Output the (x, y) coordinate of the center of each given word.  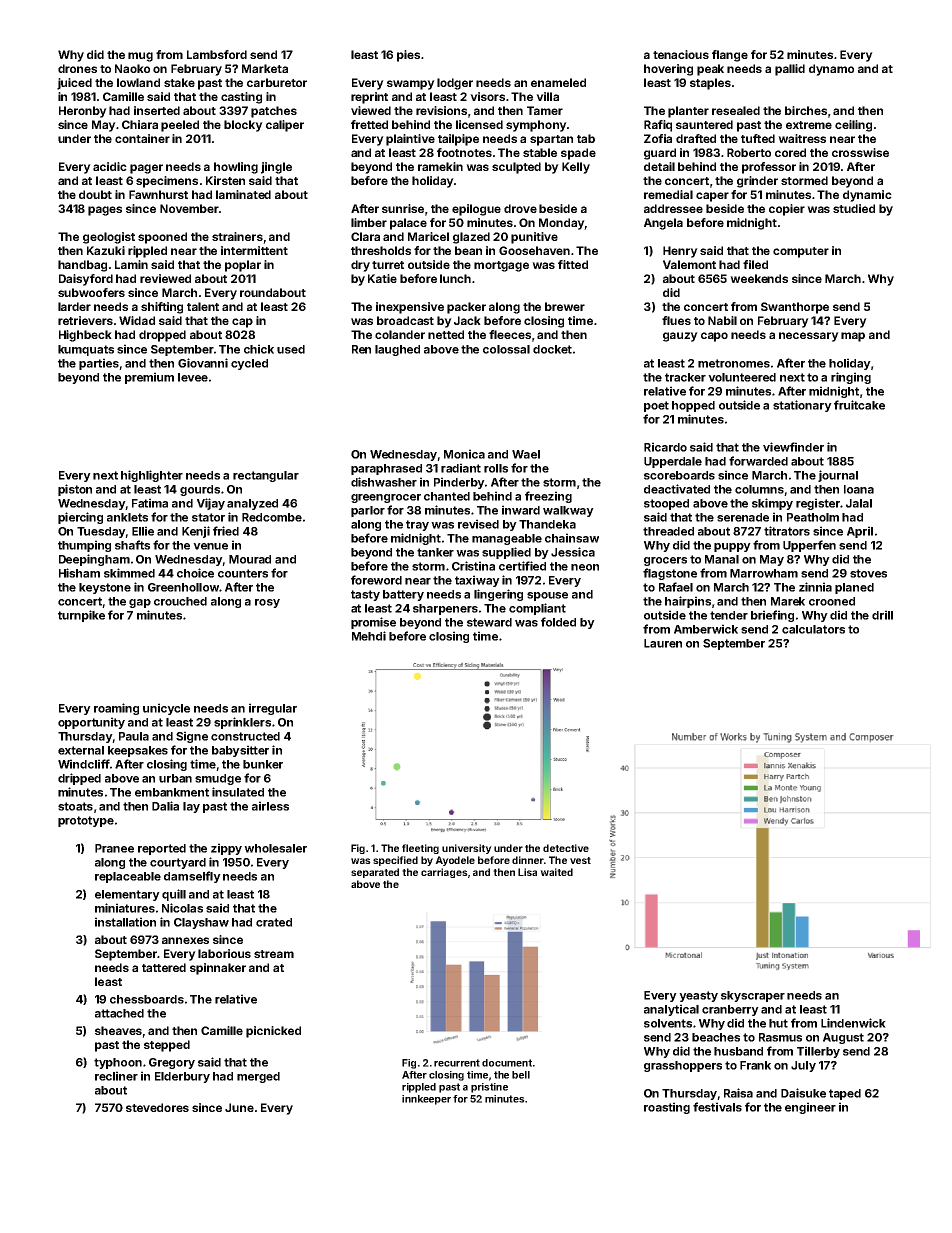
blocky (243, 126)
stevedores (157, 1107)
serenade (743, 517)
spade (578, 154)
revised (478, 524)
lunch (455, 278)
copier (787, 210)
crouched (180, 601)
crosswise (860, 152)
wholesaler (275, 848)
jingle (276, 168)
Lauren (663, 643)
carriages (444, 873)
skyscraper (753, 996)
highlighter (152, 476)
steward (489, 622)
